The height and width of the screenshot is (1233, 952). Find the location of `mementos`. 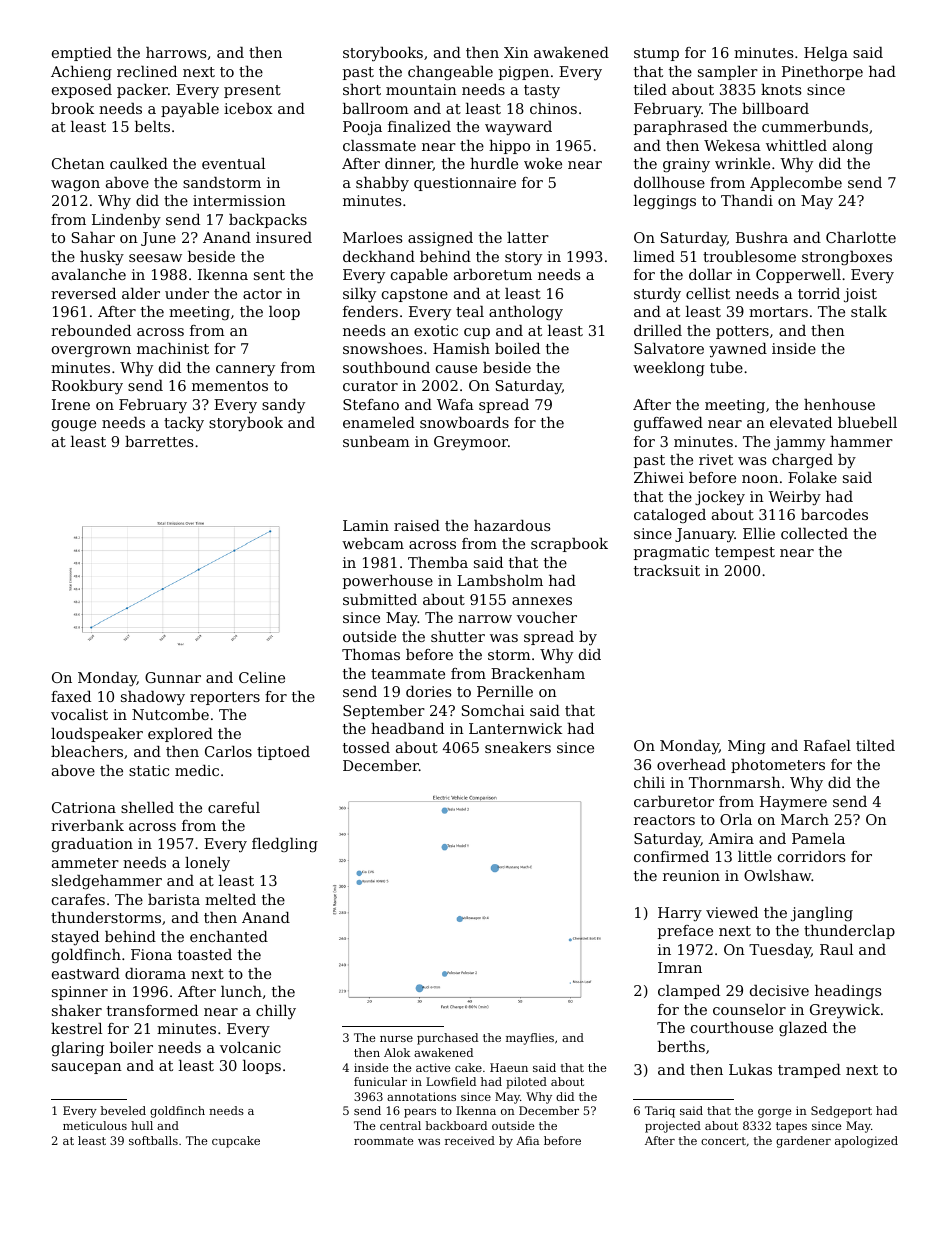

mementos is located at coordinates (230, 386).
